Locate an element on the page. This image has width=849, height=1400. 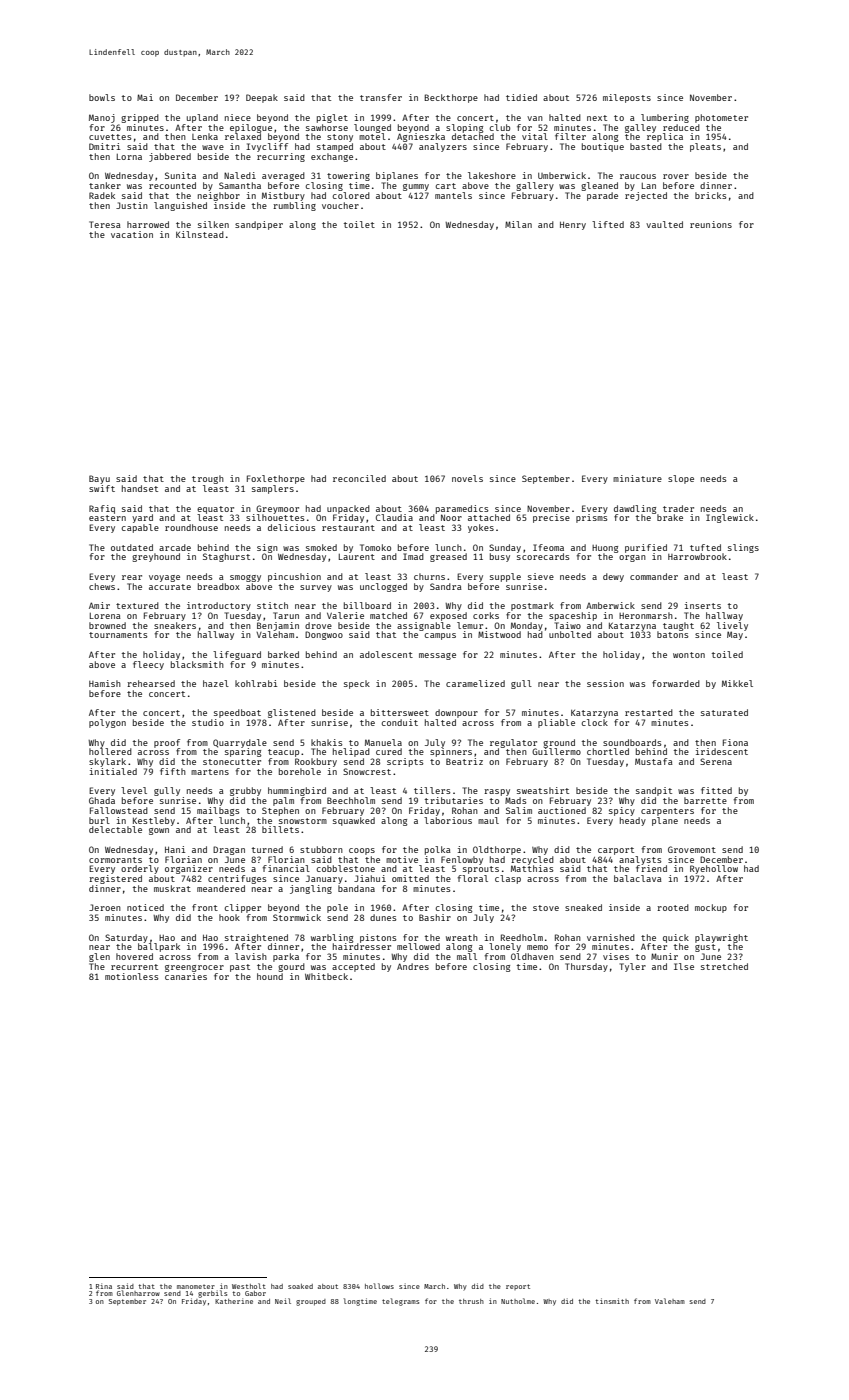
Beckthorpe is located at coordinates (451, 98).
